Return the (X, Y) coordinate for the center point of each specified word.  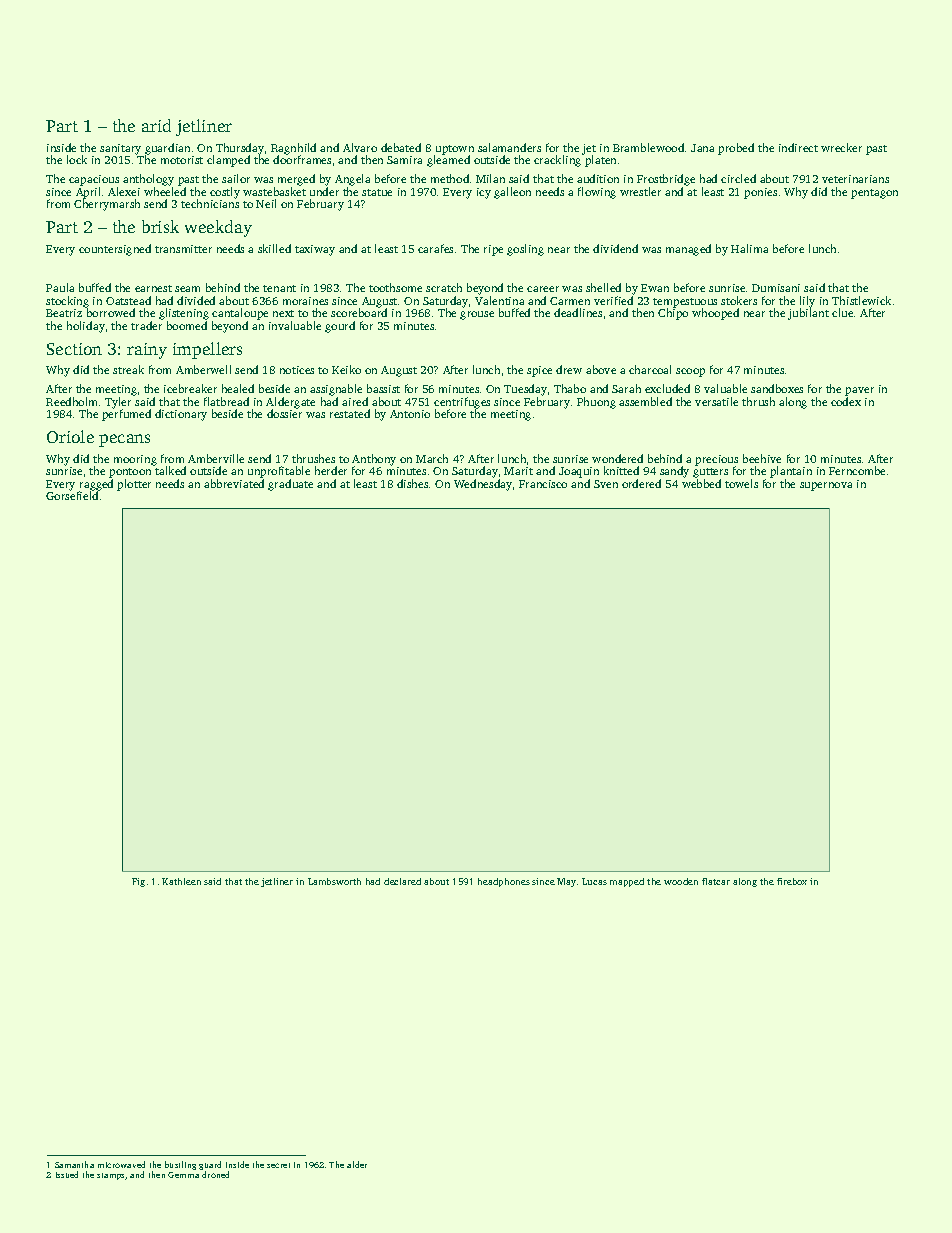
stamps (111, 1176)
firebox (792, 881)
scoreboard (359, 313)
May (566, 882)
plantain (791, 472)
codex (846, 401)
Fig (138, 882)
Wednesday (483, 485)
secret (278, 1165)
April (88, 193)
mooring (135, 460)
